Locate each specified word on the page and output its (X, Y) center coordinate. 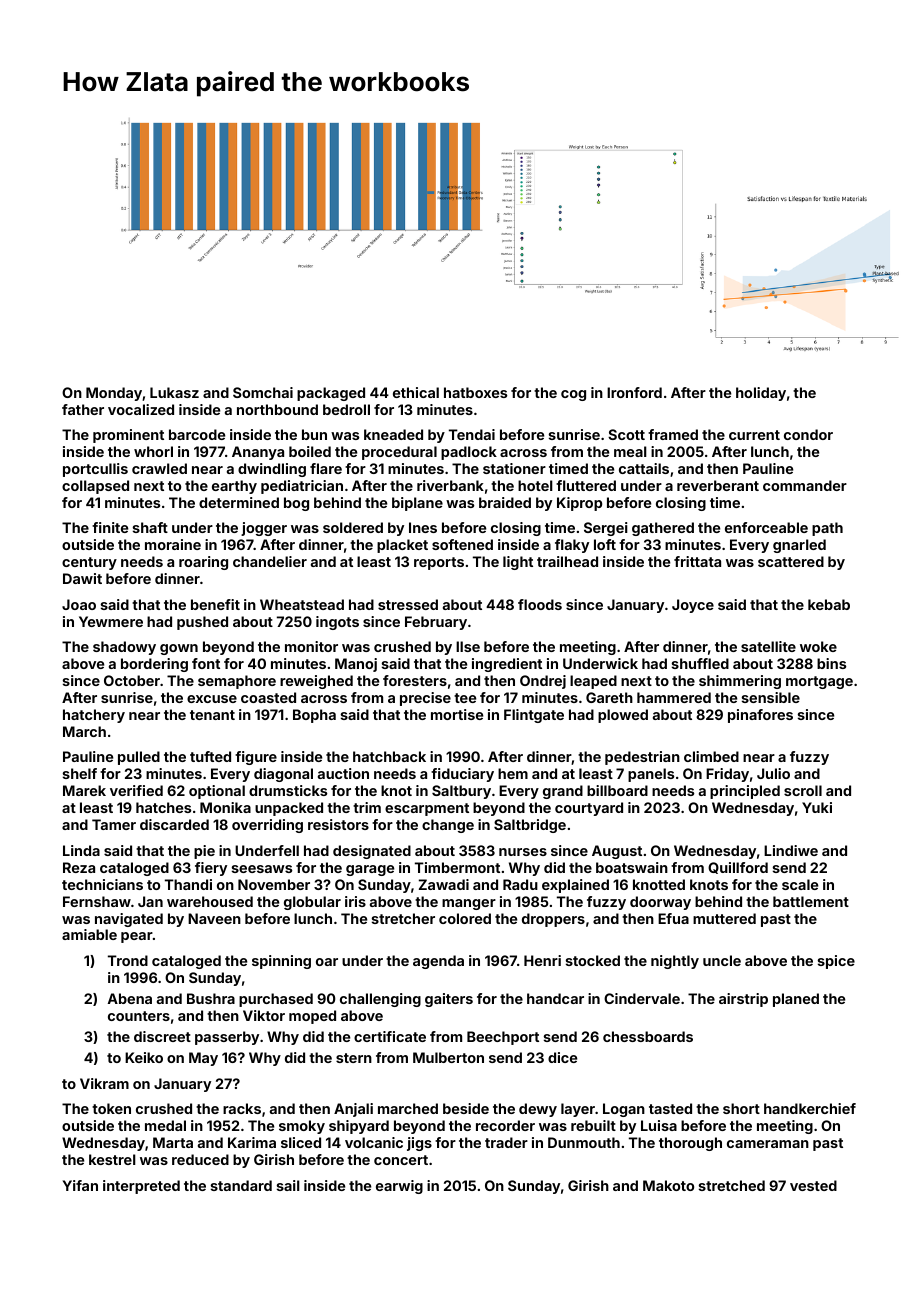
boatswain (632, 867)
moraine (173, 544)
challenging (380, 1000)
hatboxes (475, 392)
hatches (163, 807)
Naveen (214, 918)
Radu (520, 884)
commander (805, 485)
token (111, 1108)
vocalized (141, 409)
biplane (417, 504)
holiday (761, 394)
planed (796, 1000)
